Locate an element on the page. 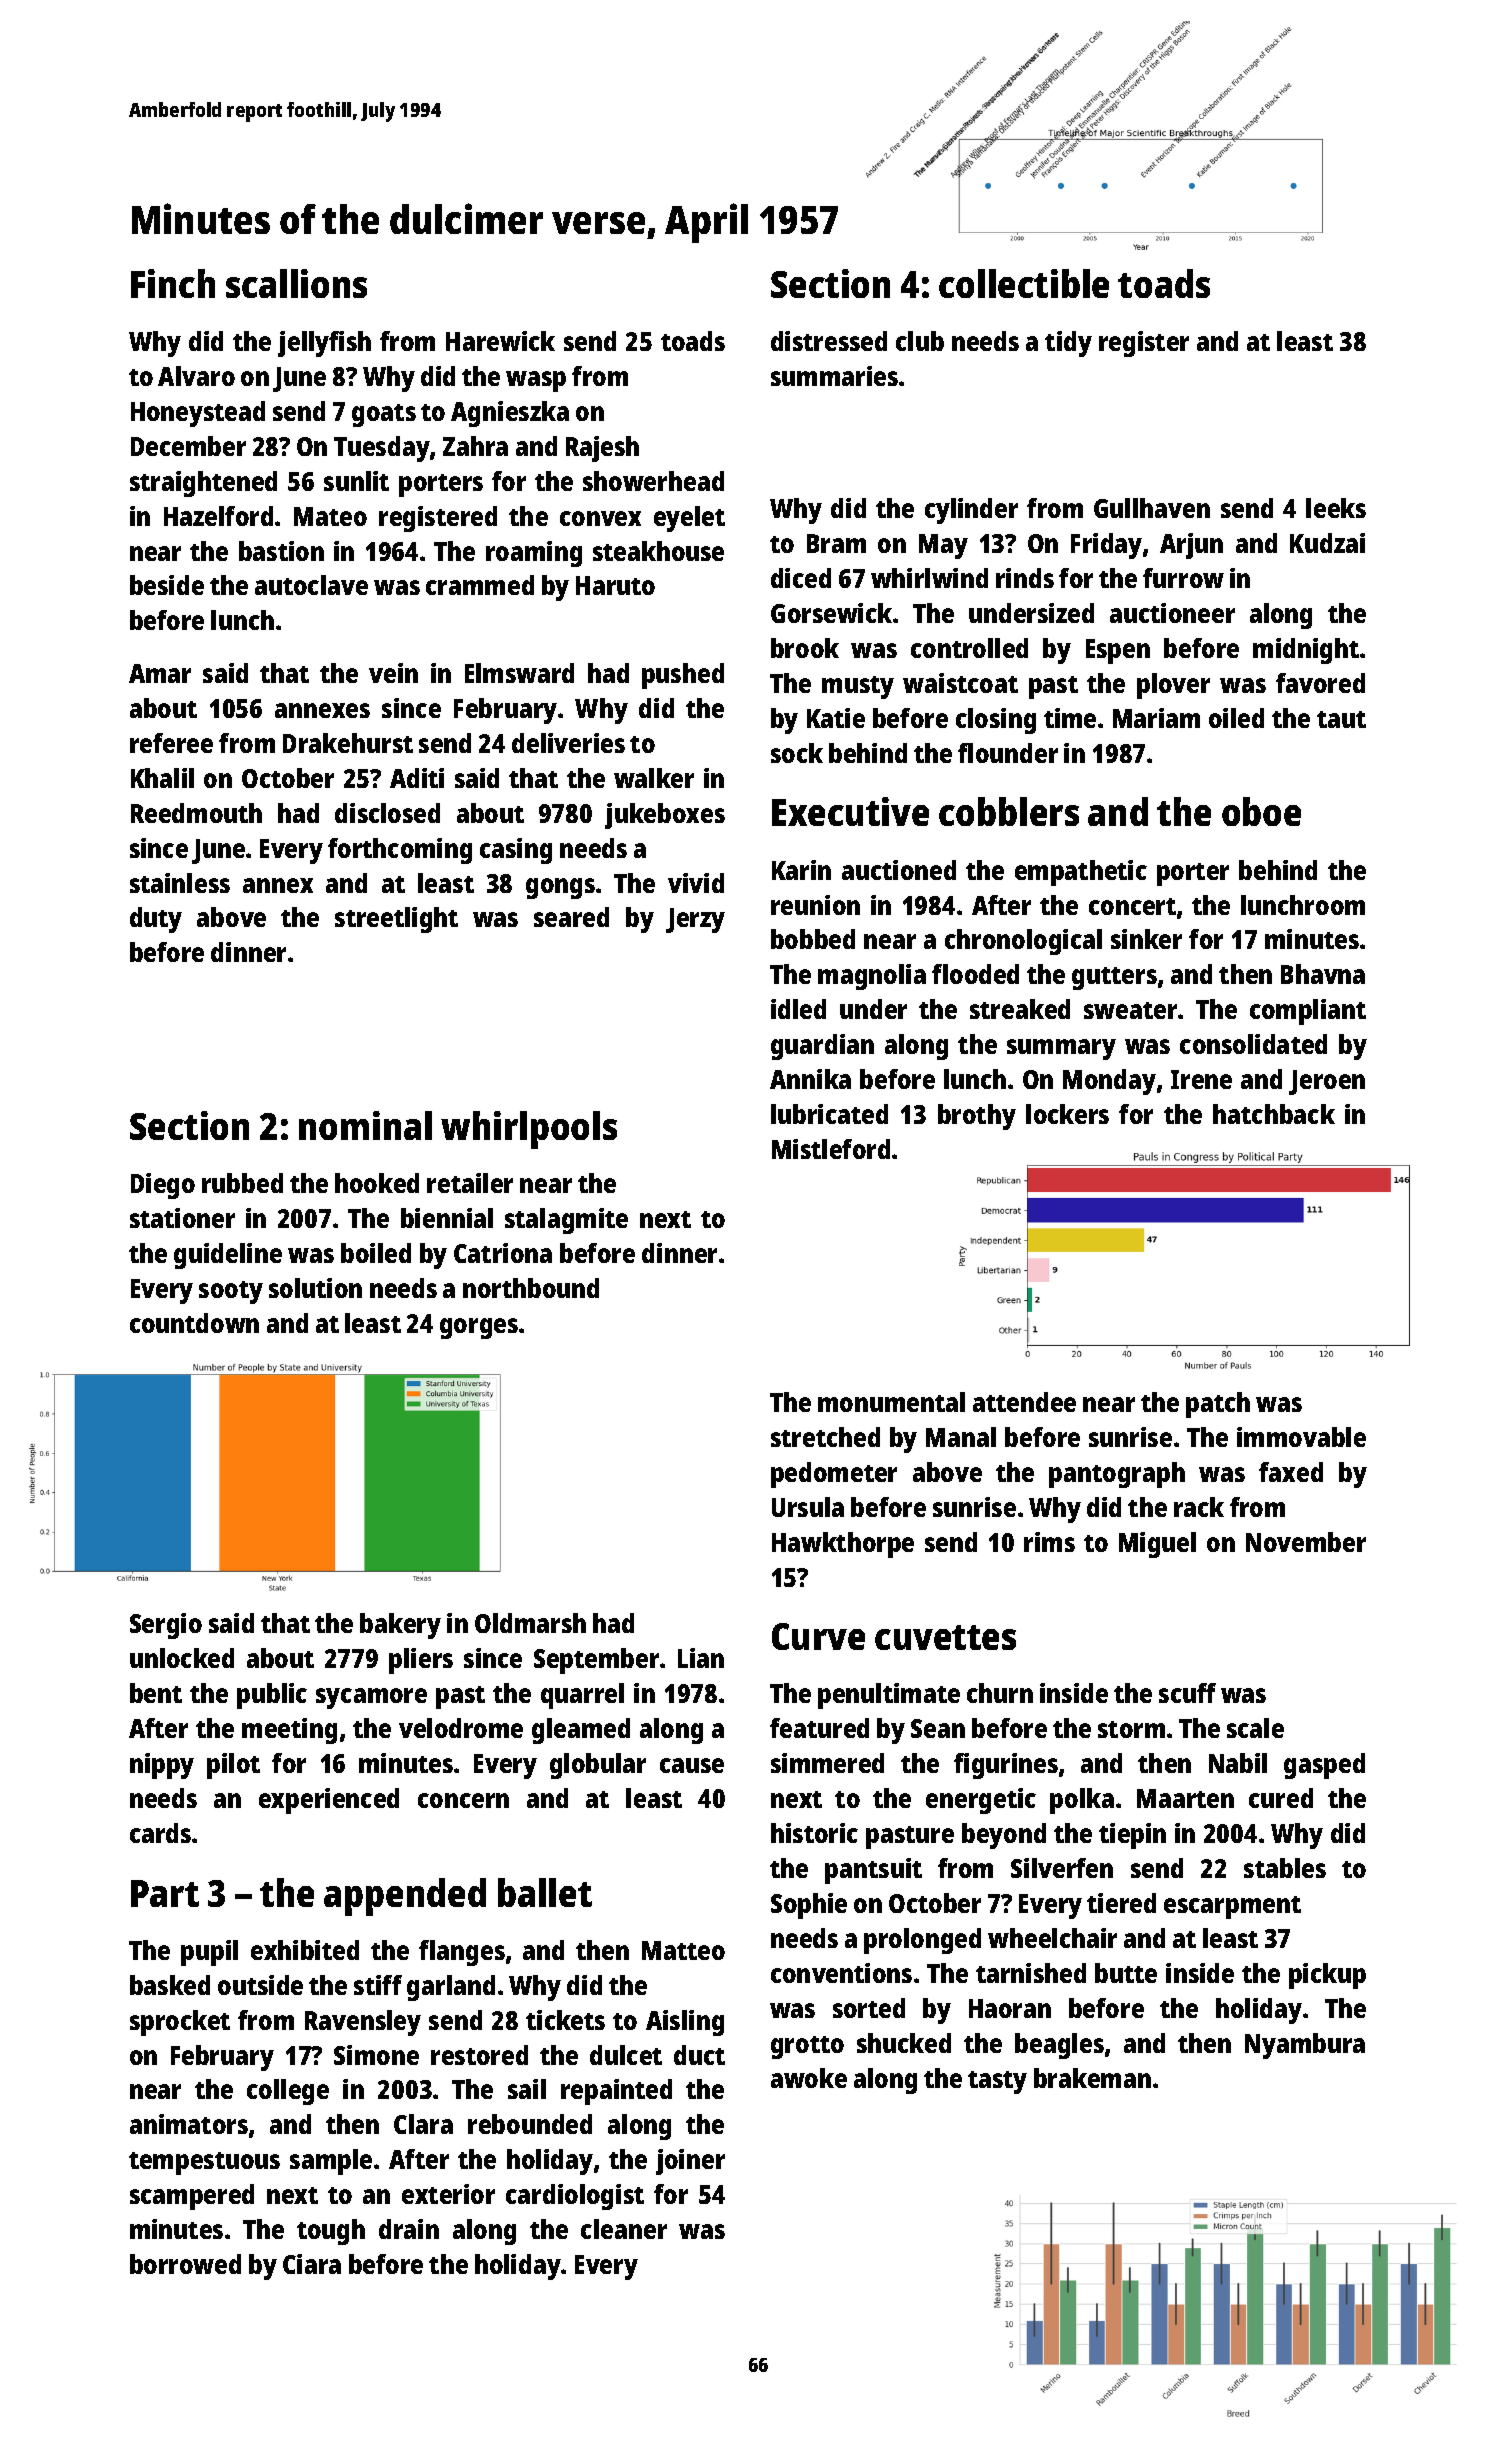 The height and width of the document is (2464, 1496). borrowed is located at coordinates (185, 2264).
